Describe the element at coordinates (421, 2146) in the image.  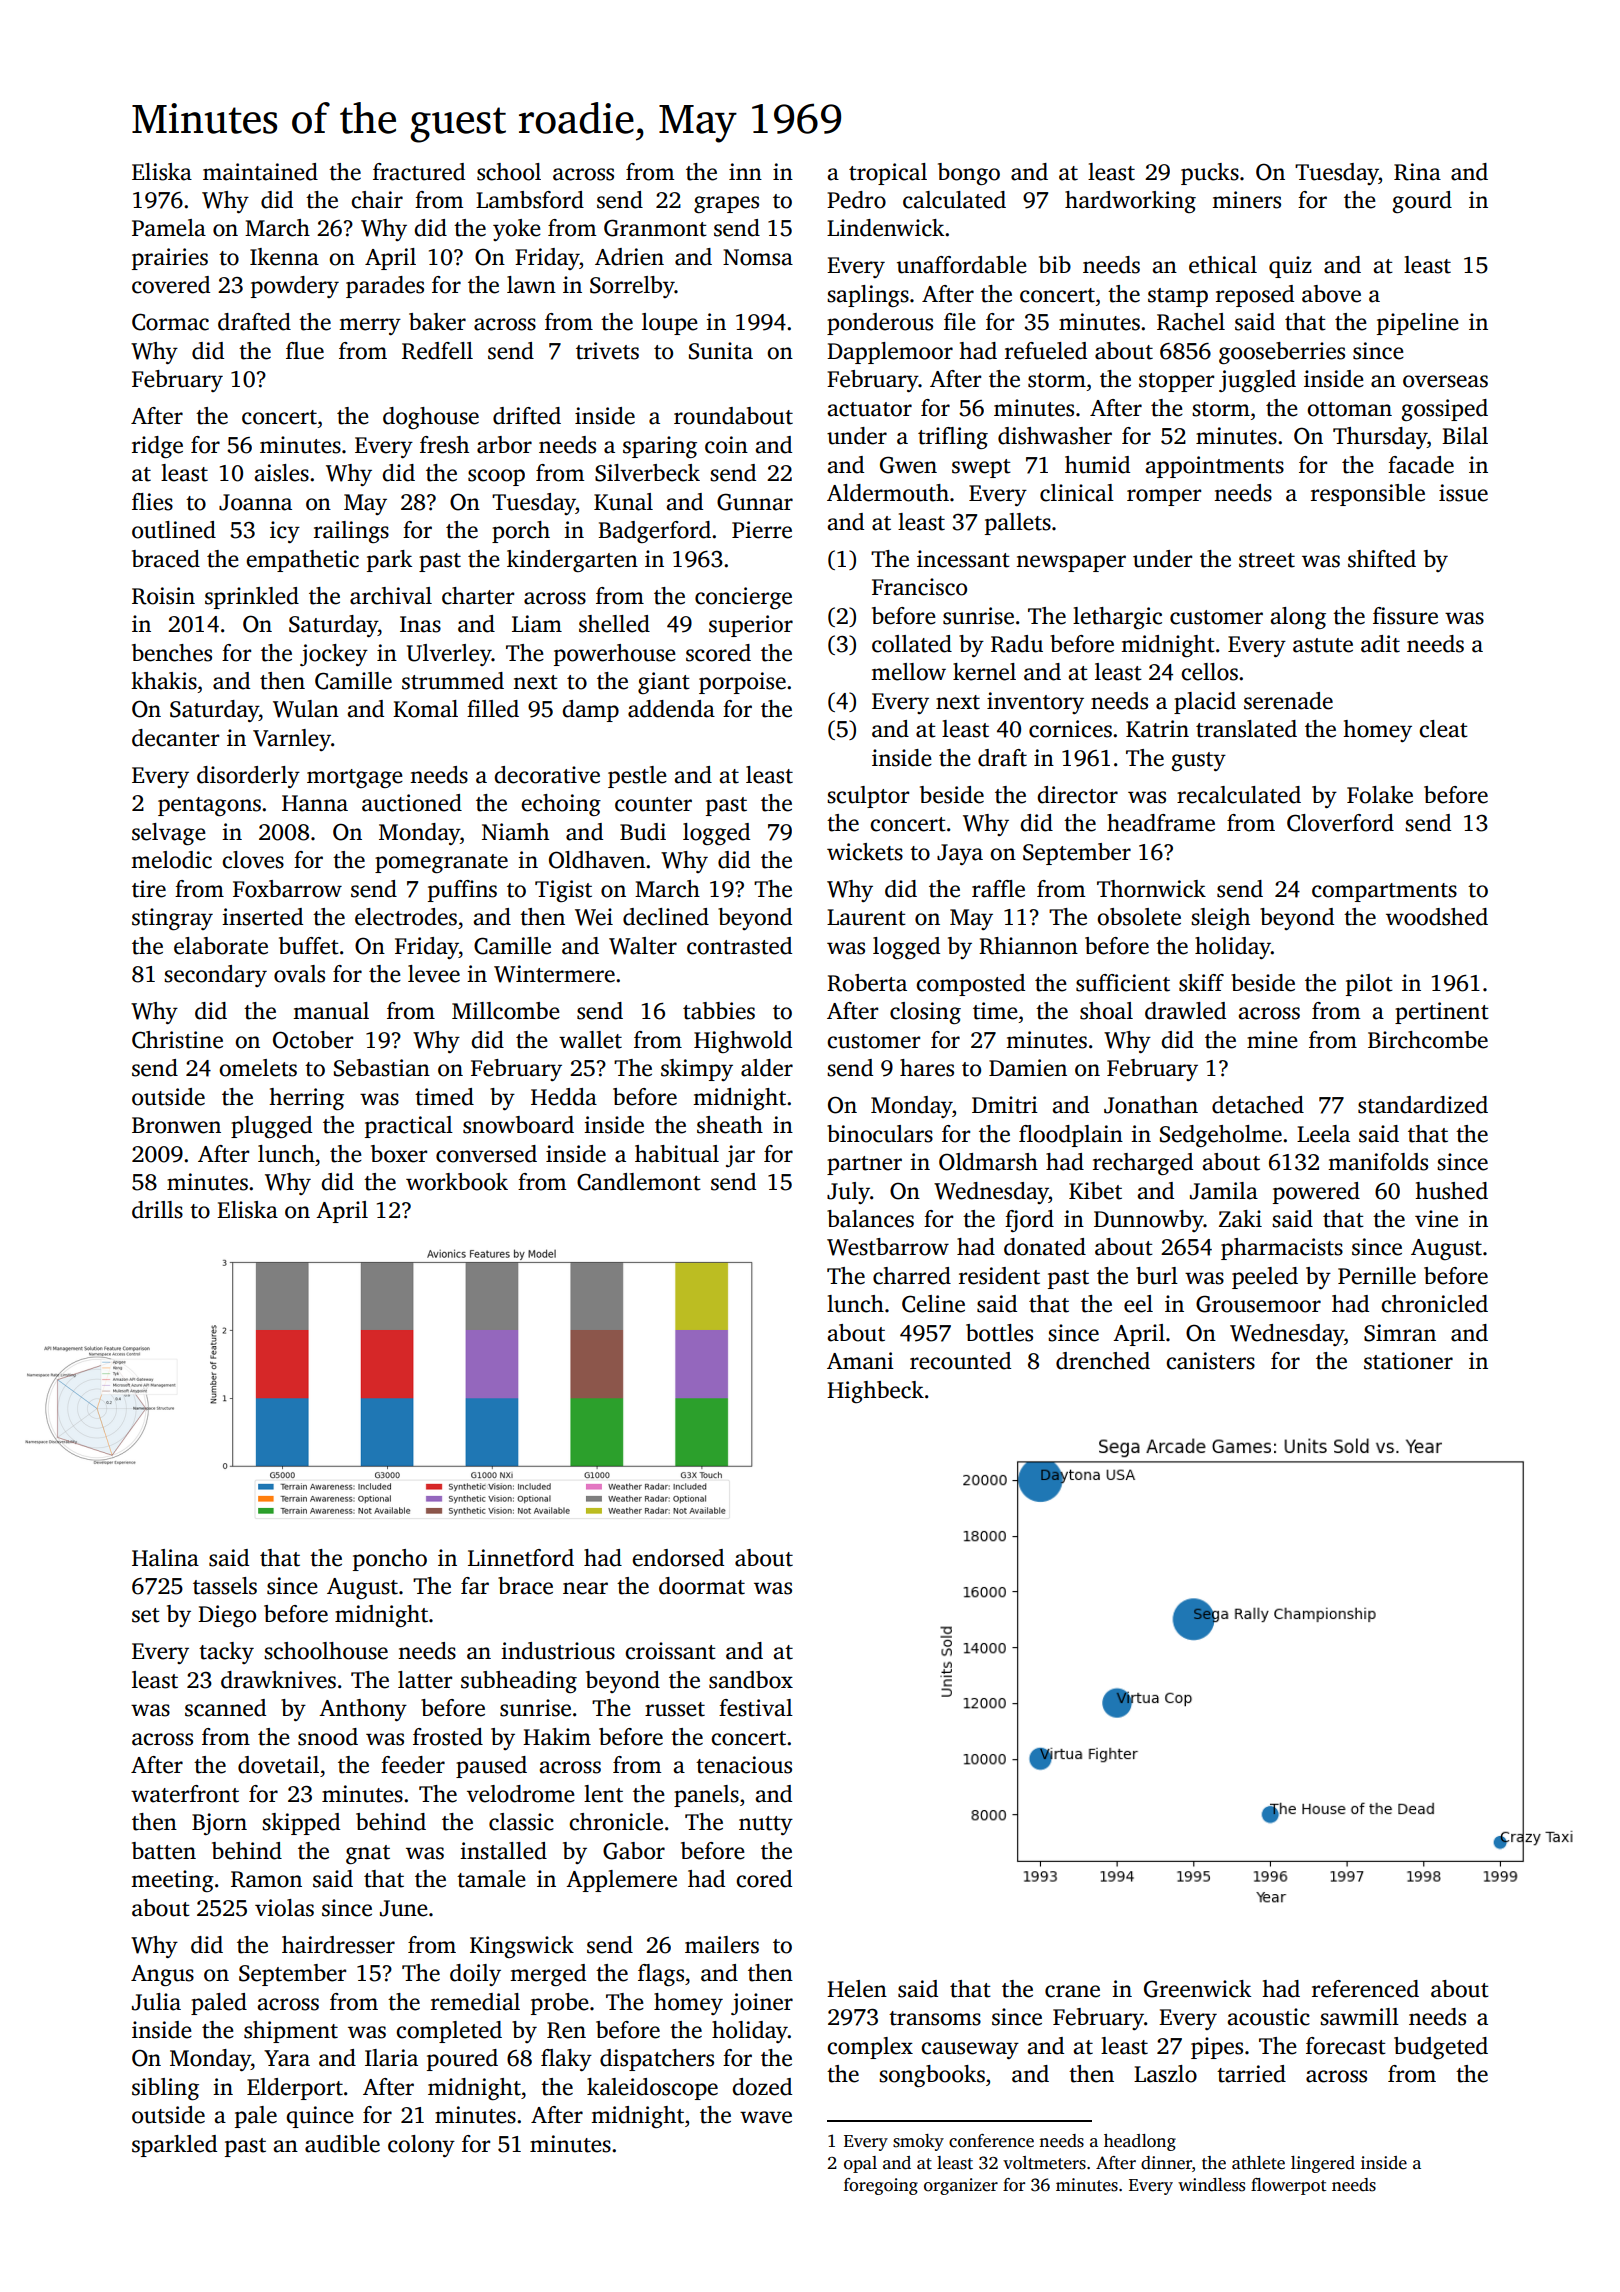
I see `colony` at that location.
